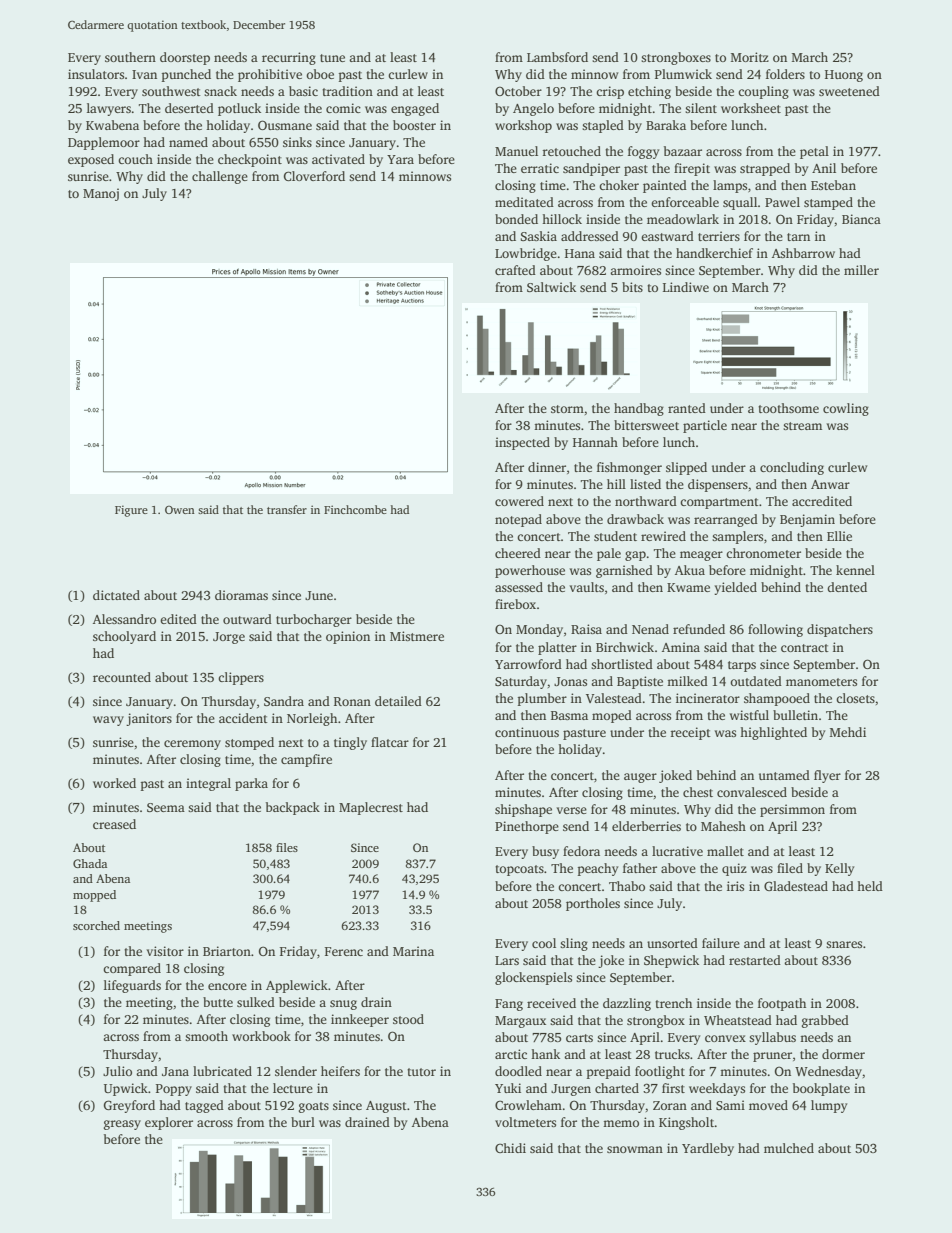  What do you see at coordinates (293, 1088) in the page?
I see `lecture` at bounding box center [293, 1088].
